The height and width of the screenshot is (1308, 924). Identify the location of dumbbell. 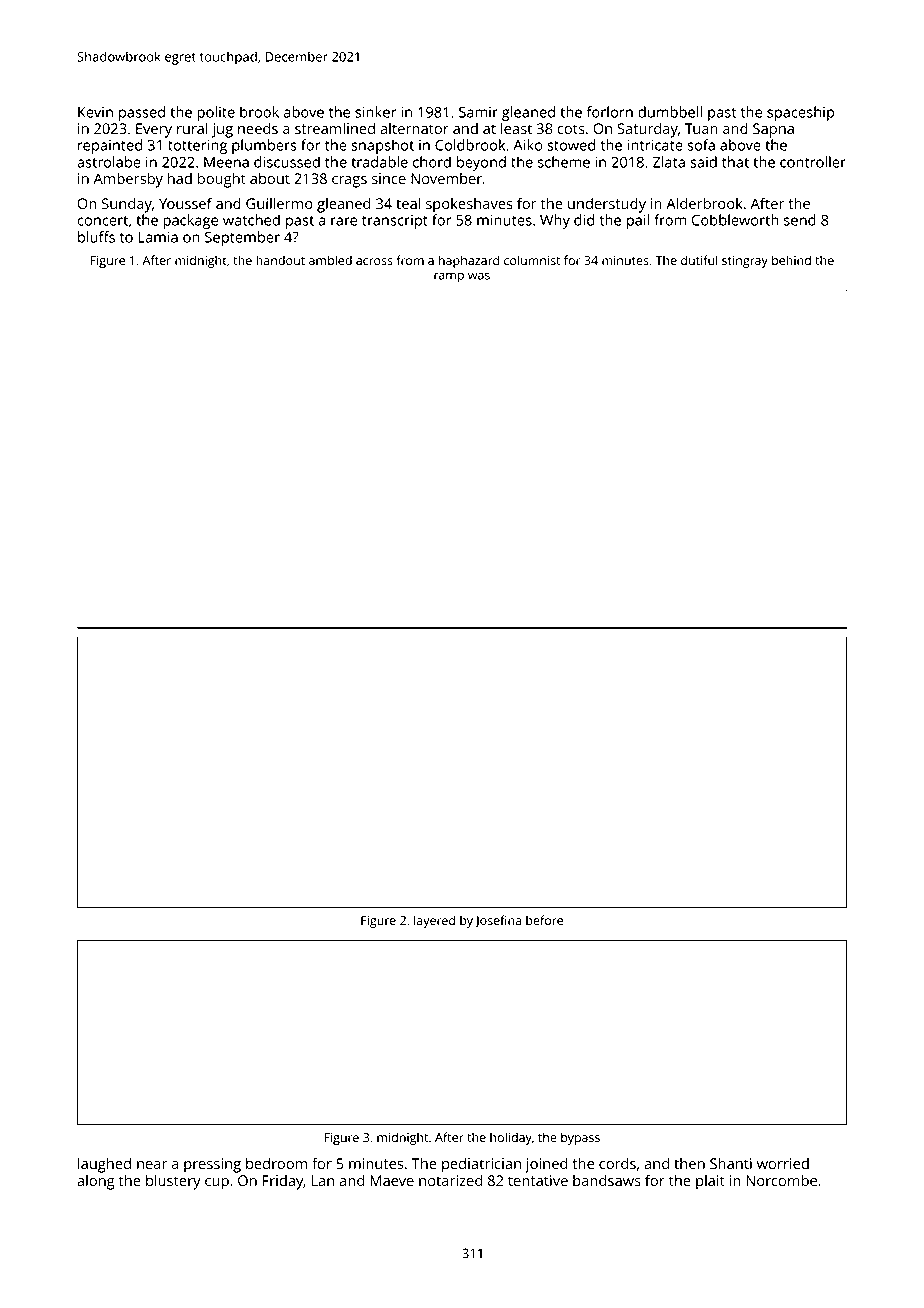
(670, 112).
